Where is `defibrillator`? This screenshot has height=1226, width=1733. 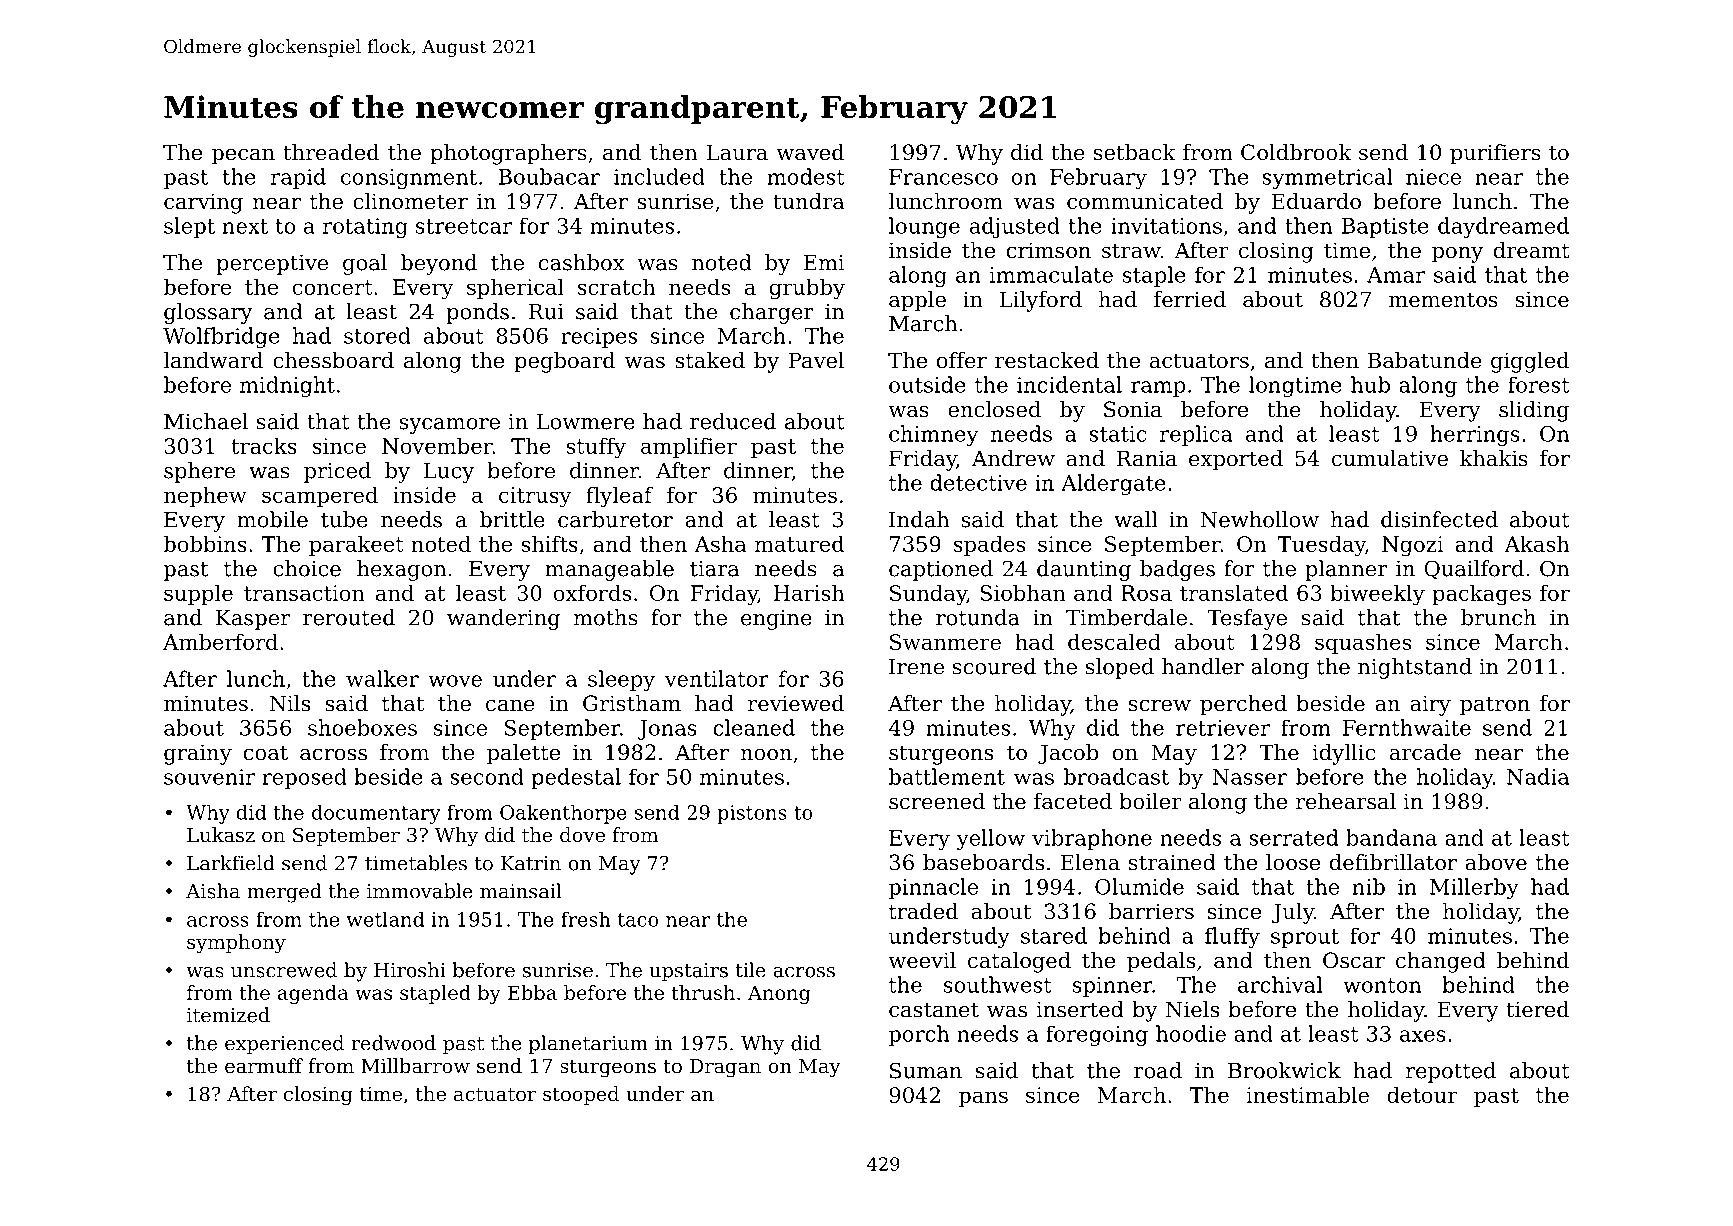
defibrillator is located at coordinates (1393, 862).
